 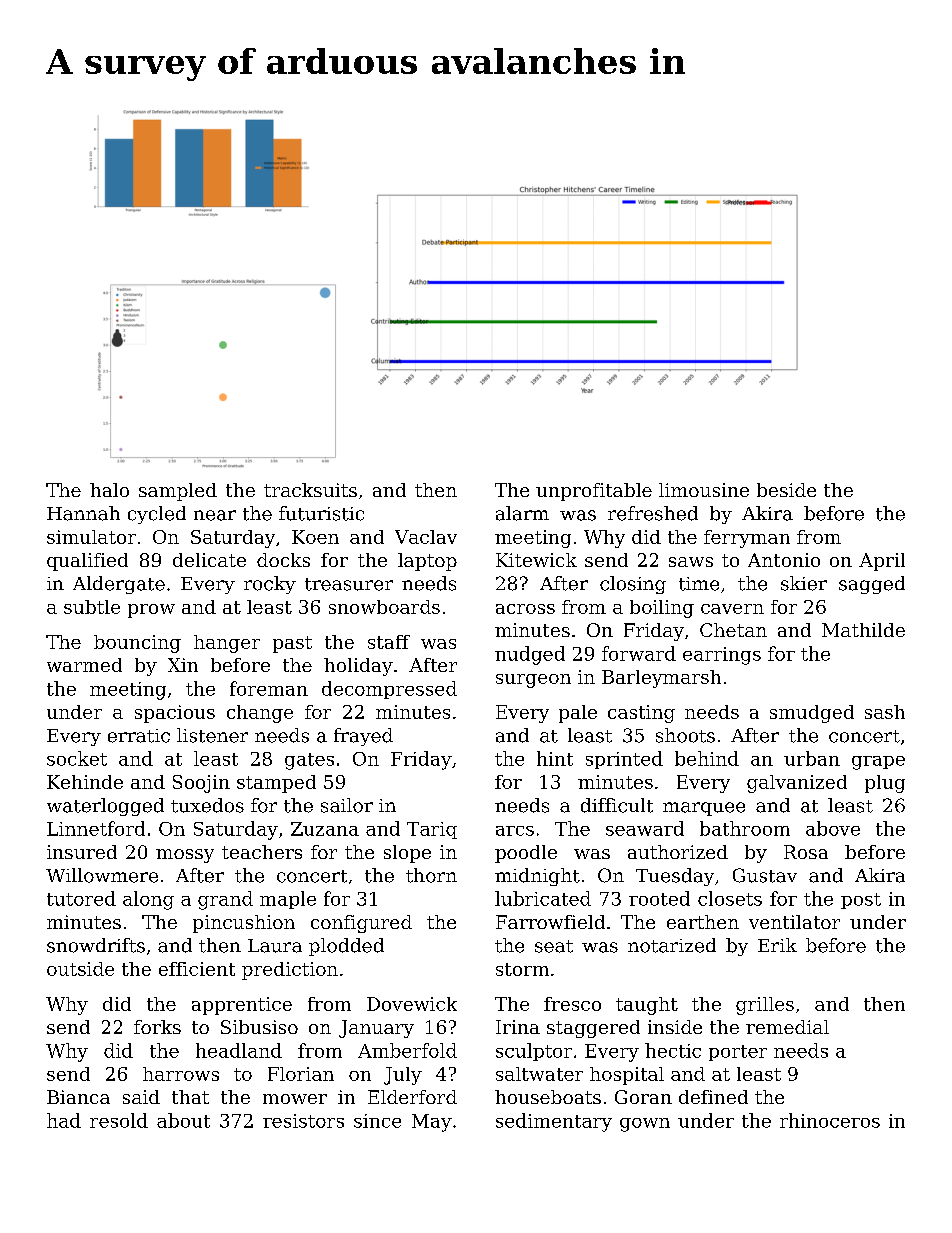 What do you see at coordinates (722, 656) in the document?
I see `earrings` at bounding box center [722, 656].
